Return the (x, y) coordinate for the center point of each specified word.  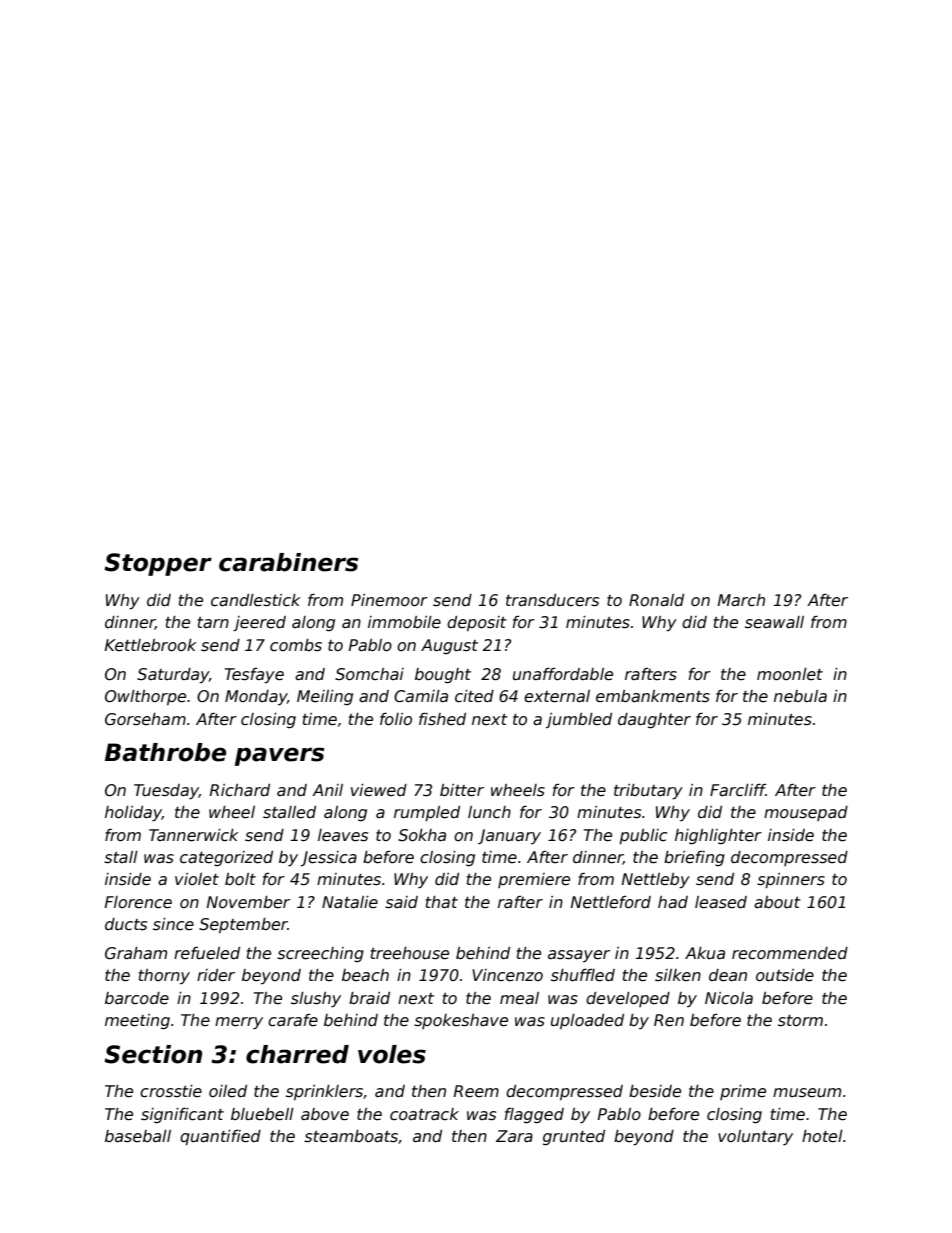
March (741, 600)
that (442, 902)
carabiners (288, 562)
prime (743, 1092)
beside (655, 1091)
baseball (138, 1136)
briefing (694, 858)
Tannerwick (194, 835)
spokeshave (461, 1021)
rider (216, 975)
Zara (514, 1136)
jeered (259, 623)
